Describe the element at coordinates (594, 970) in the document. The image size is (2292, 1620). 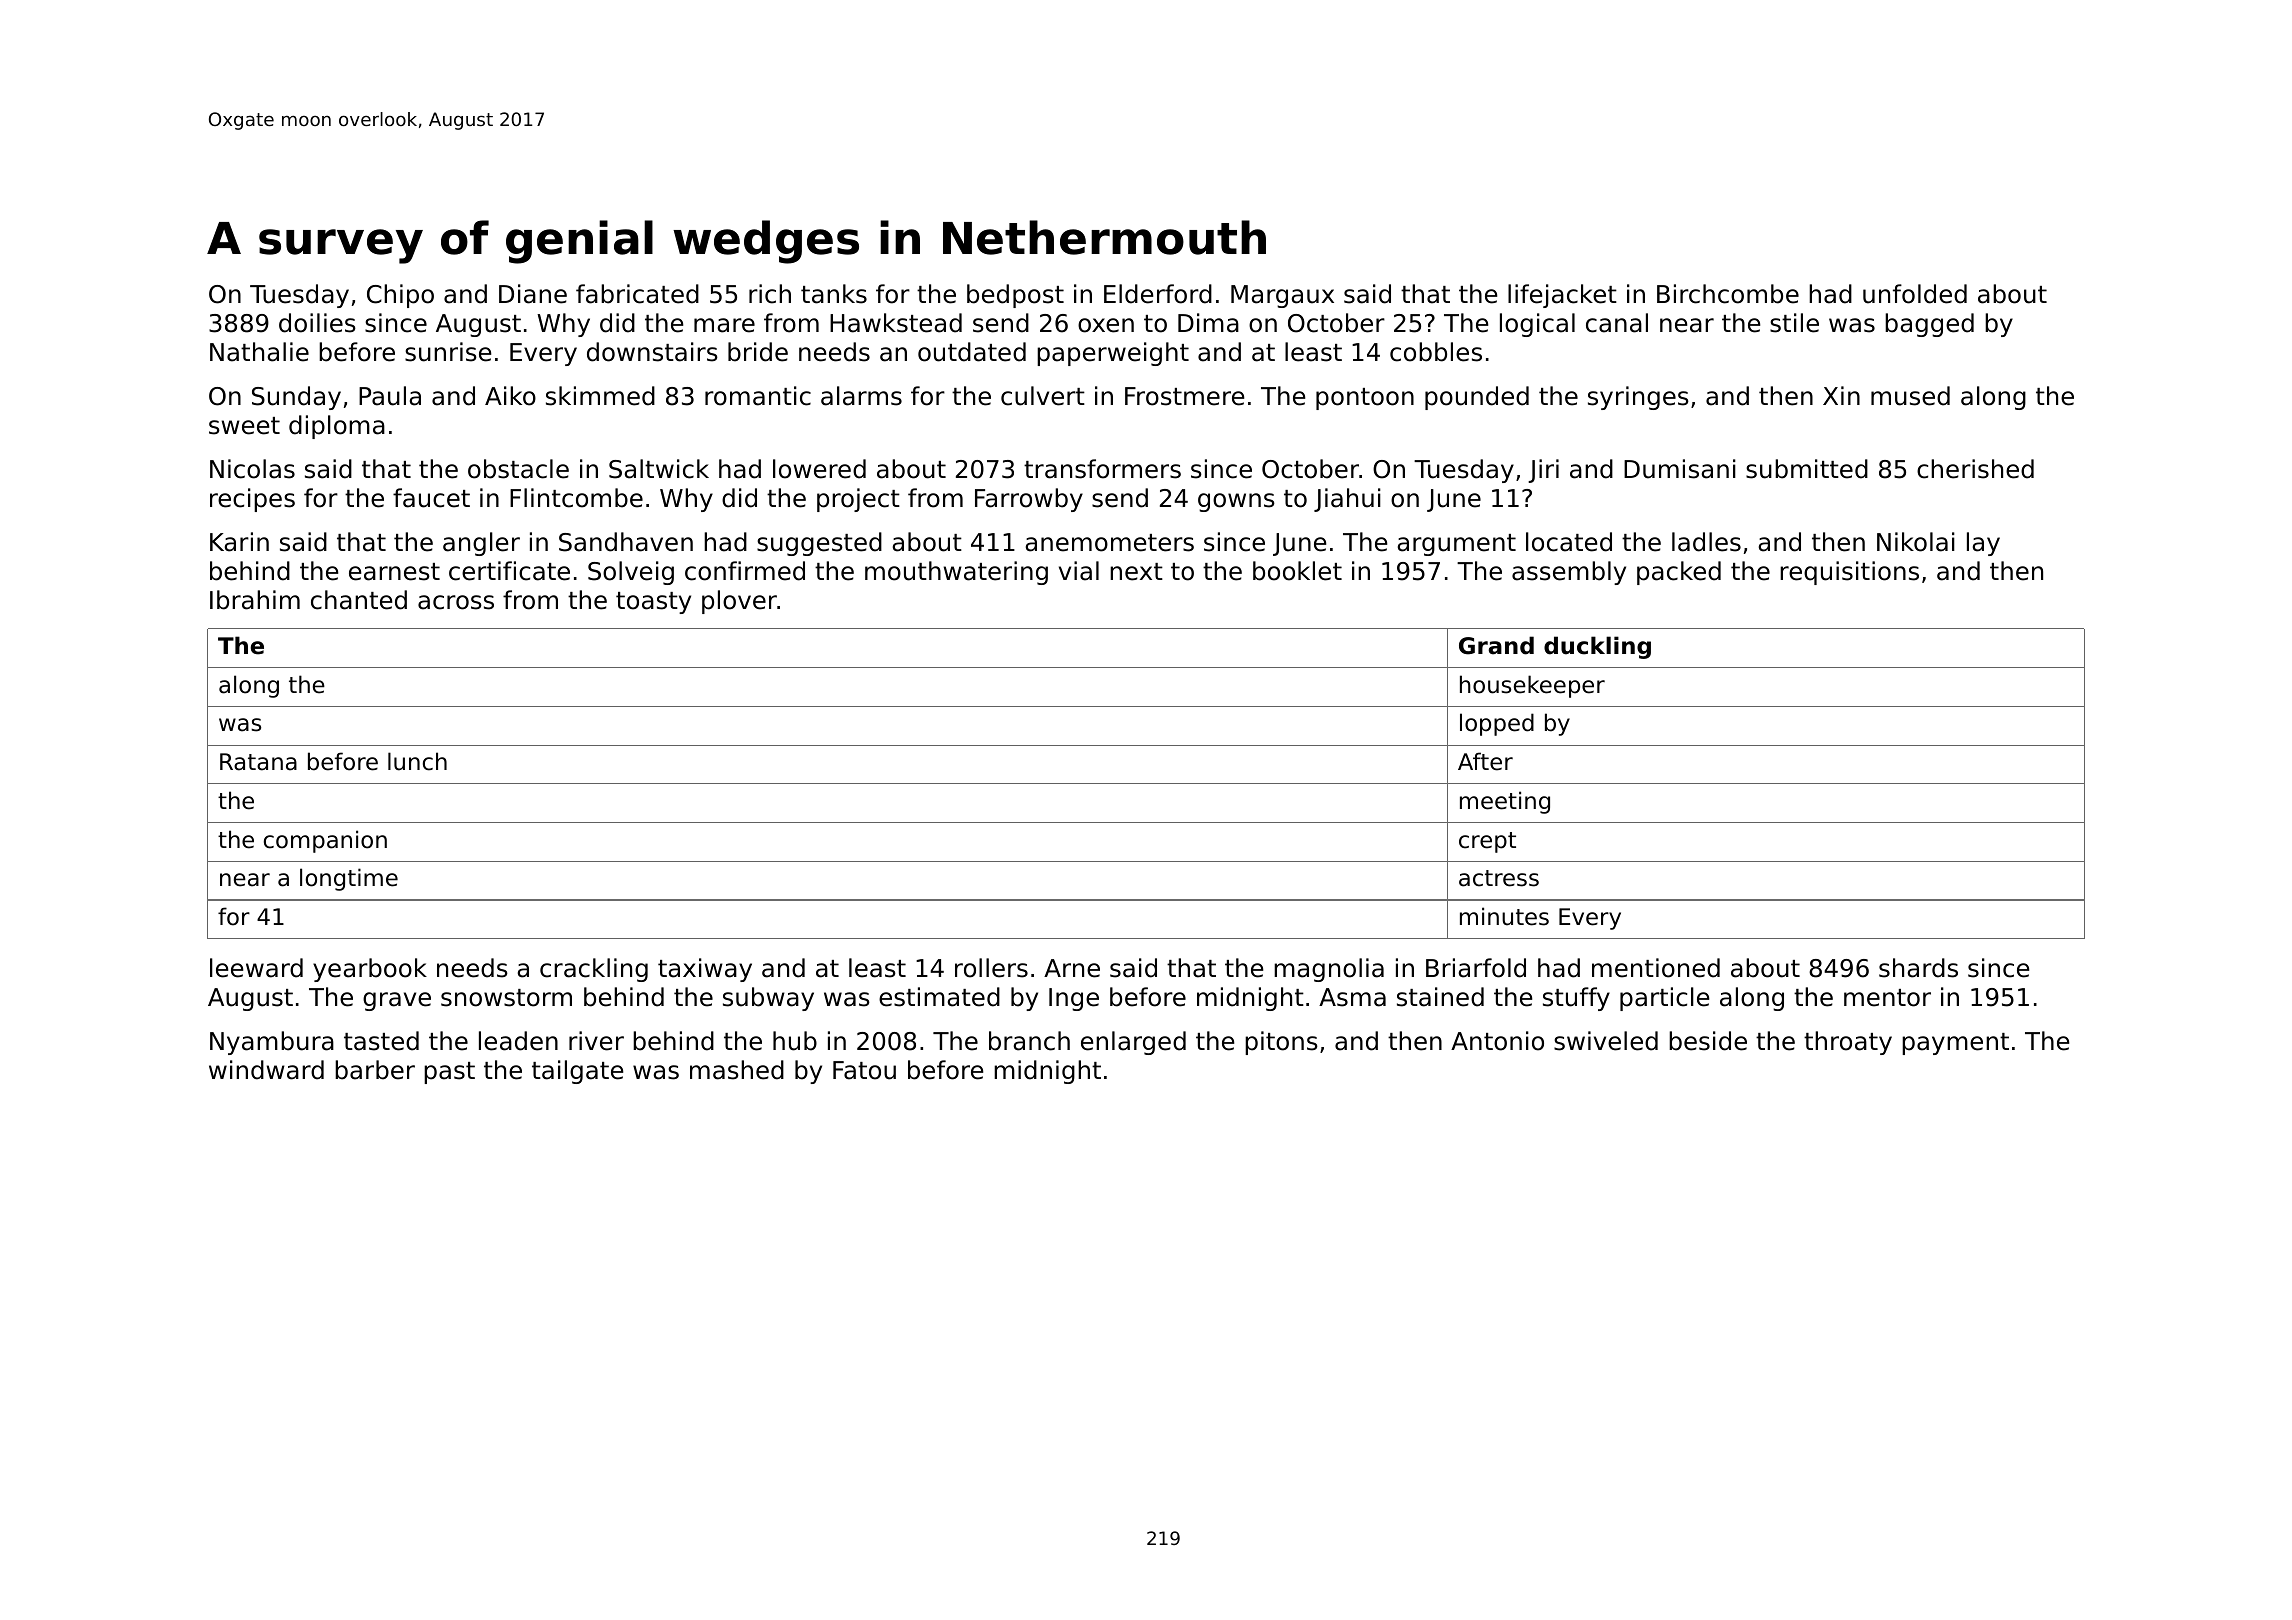
I see `crackling` at that location.
